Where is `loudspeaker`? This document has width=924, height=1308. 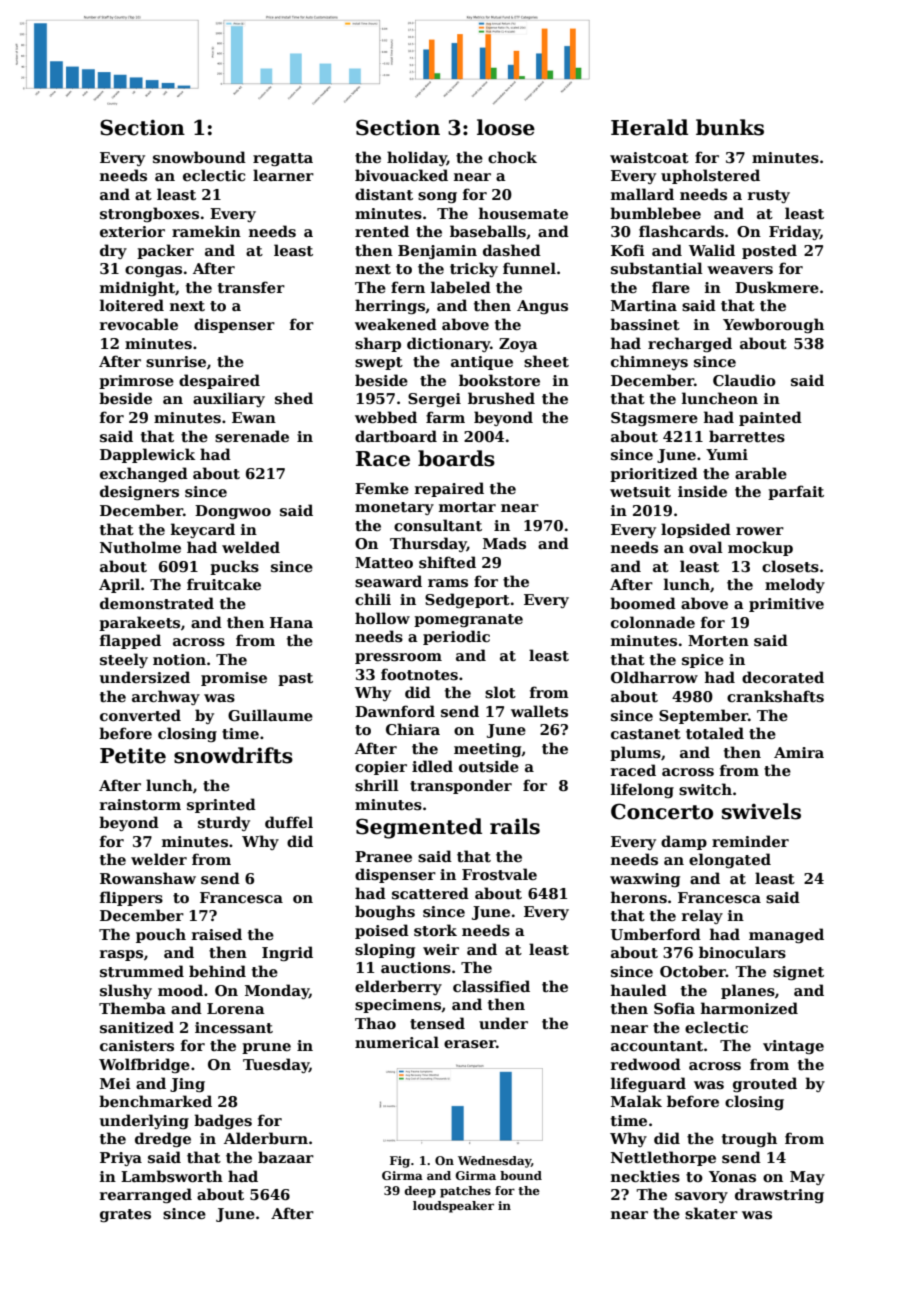 loudspeaker is located at coordinates (453, 1207).
